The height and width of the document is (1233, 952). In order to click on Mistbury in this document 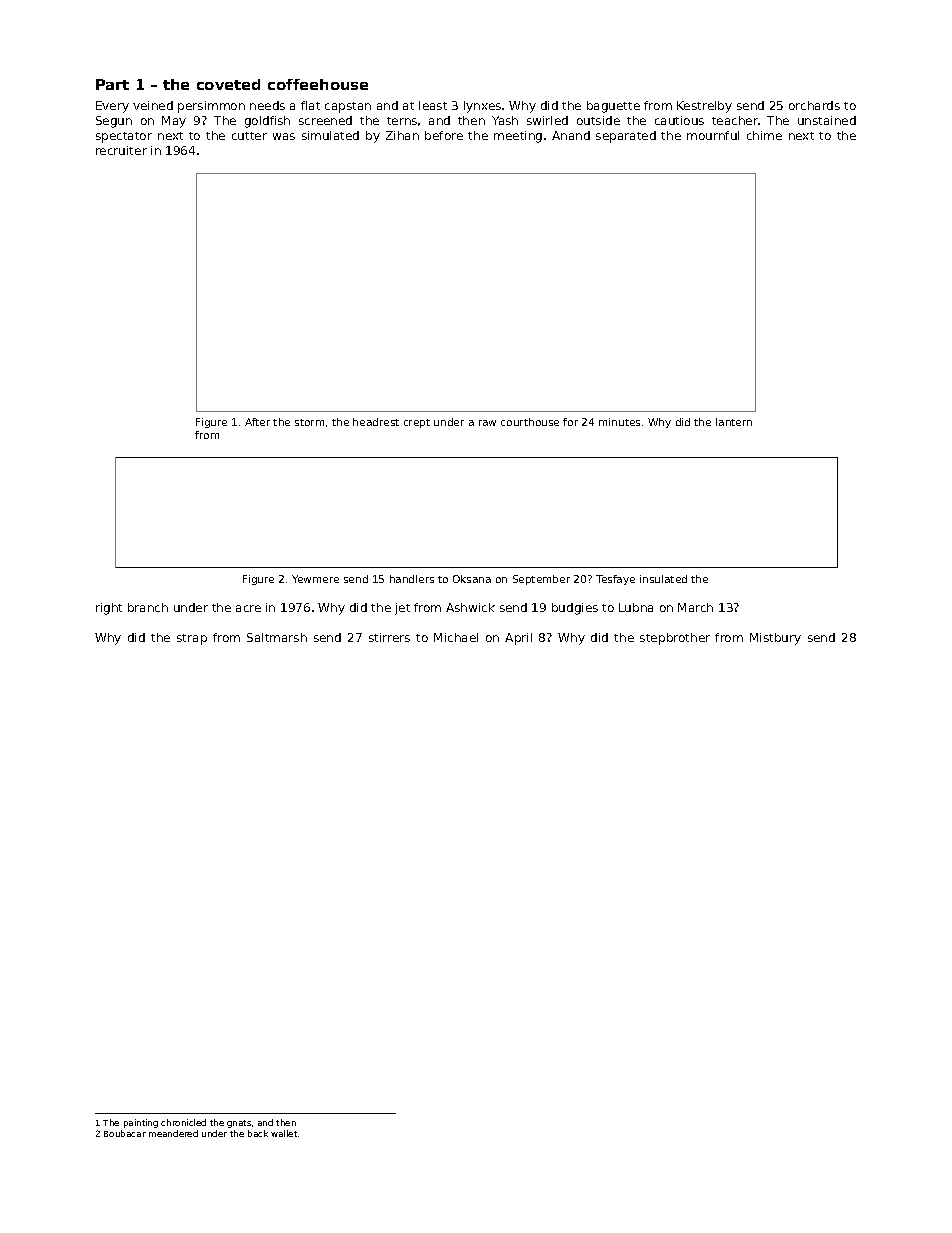, I will do `click(775, 639)`.
